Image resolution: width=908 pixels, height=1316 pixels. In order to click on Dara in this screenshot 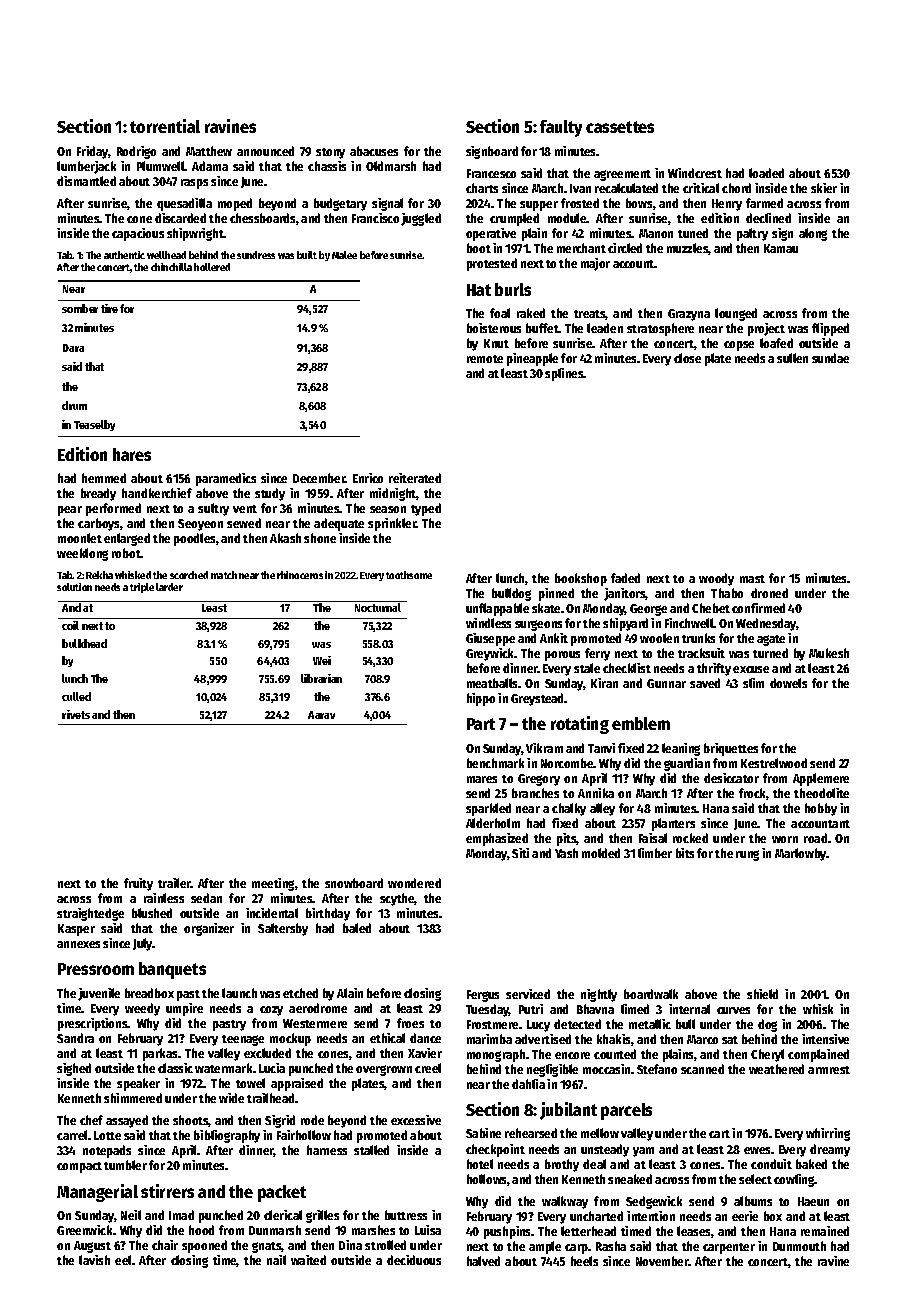, I will do `click(73, 348)`.
